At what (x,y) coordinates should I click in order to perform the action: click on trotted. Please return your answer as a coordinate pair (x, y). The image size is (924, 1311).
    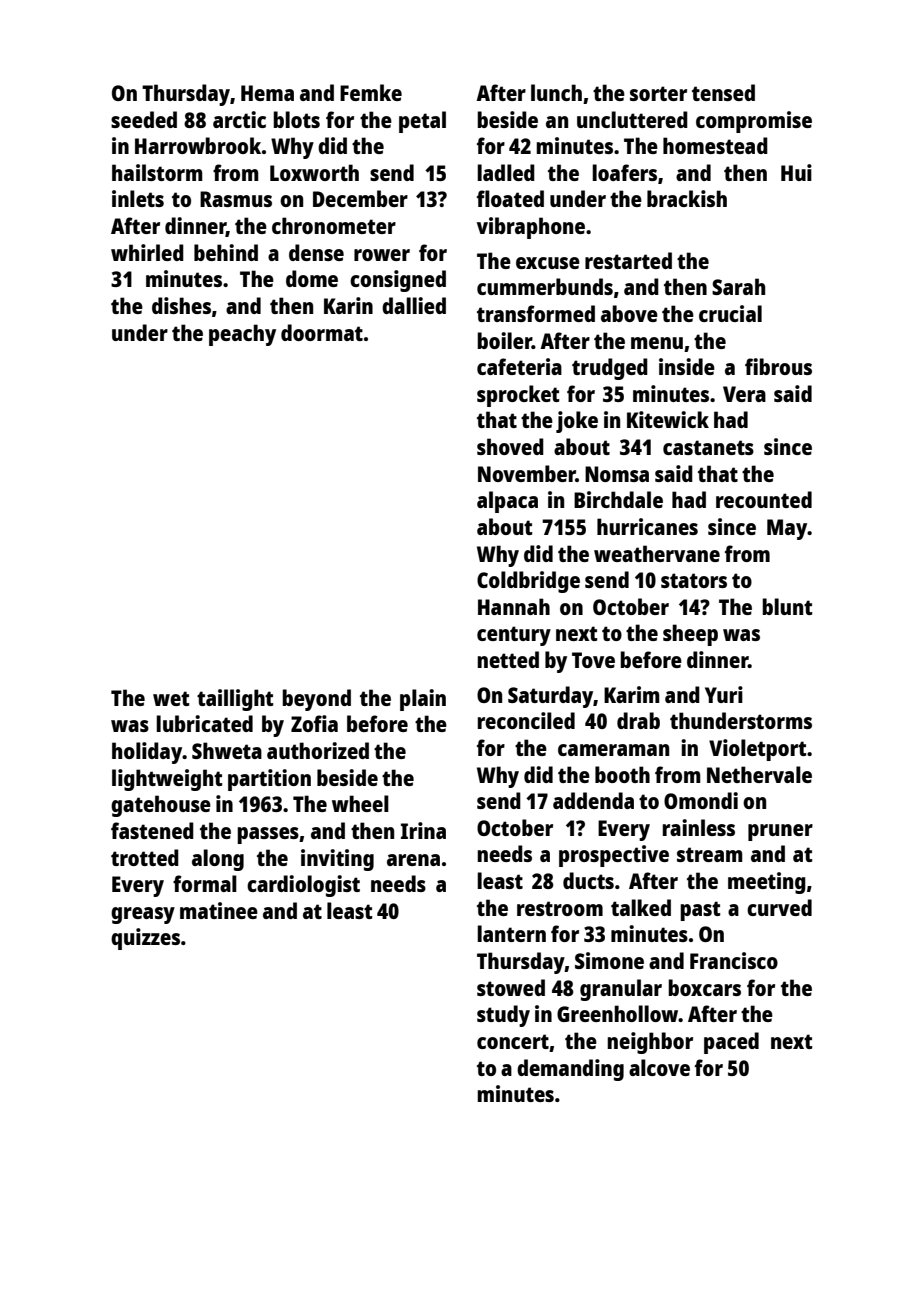
    Looking at the image, I should click on (145, 857).
